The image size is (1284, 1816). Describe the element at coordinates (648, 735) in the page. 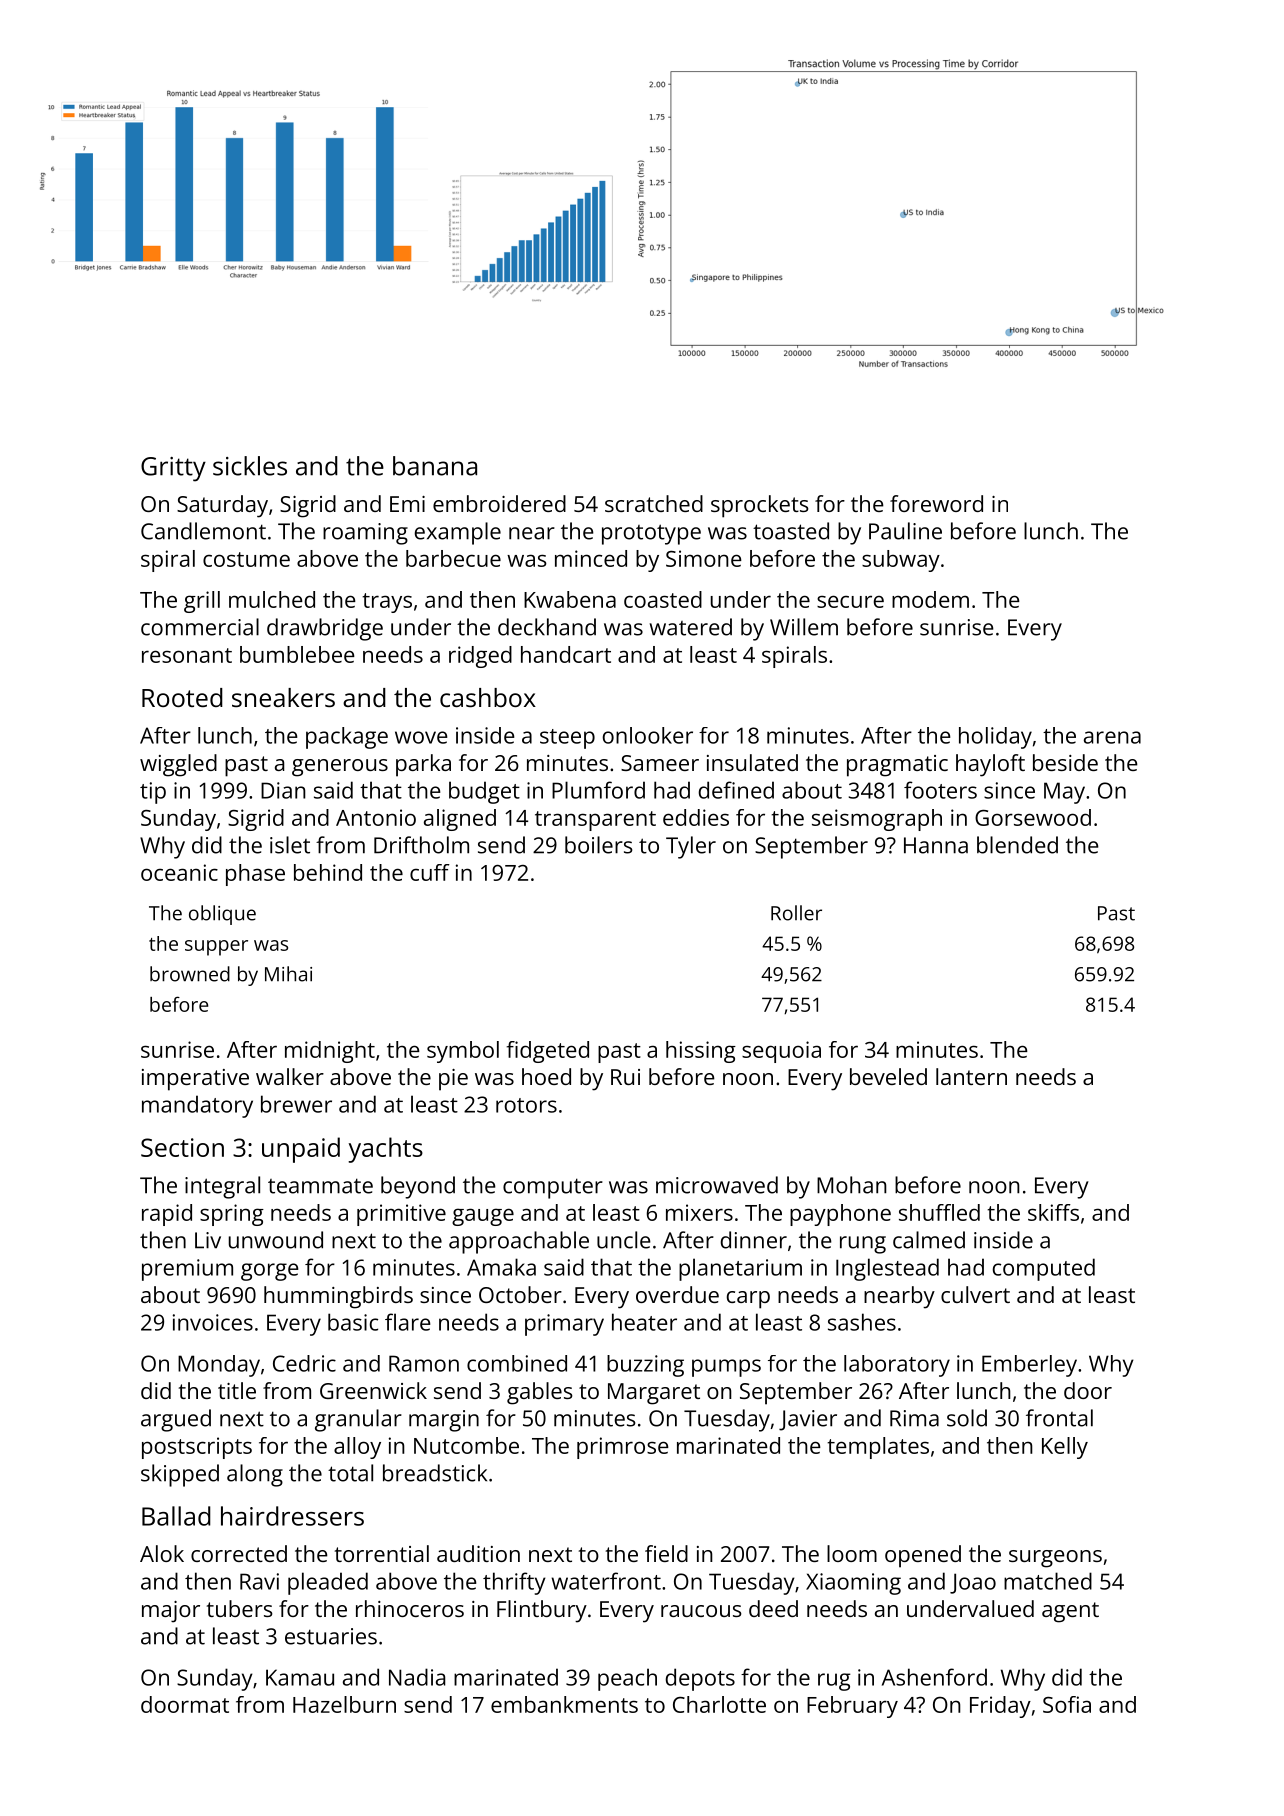

I see `onlooker` at that location.
